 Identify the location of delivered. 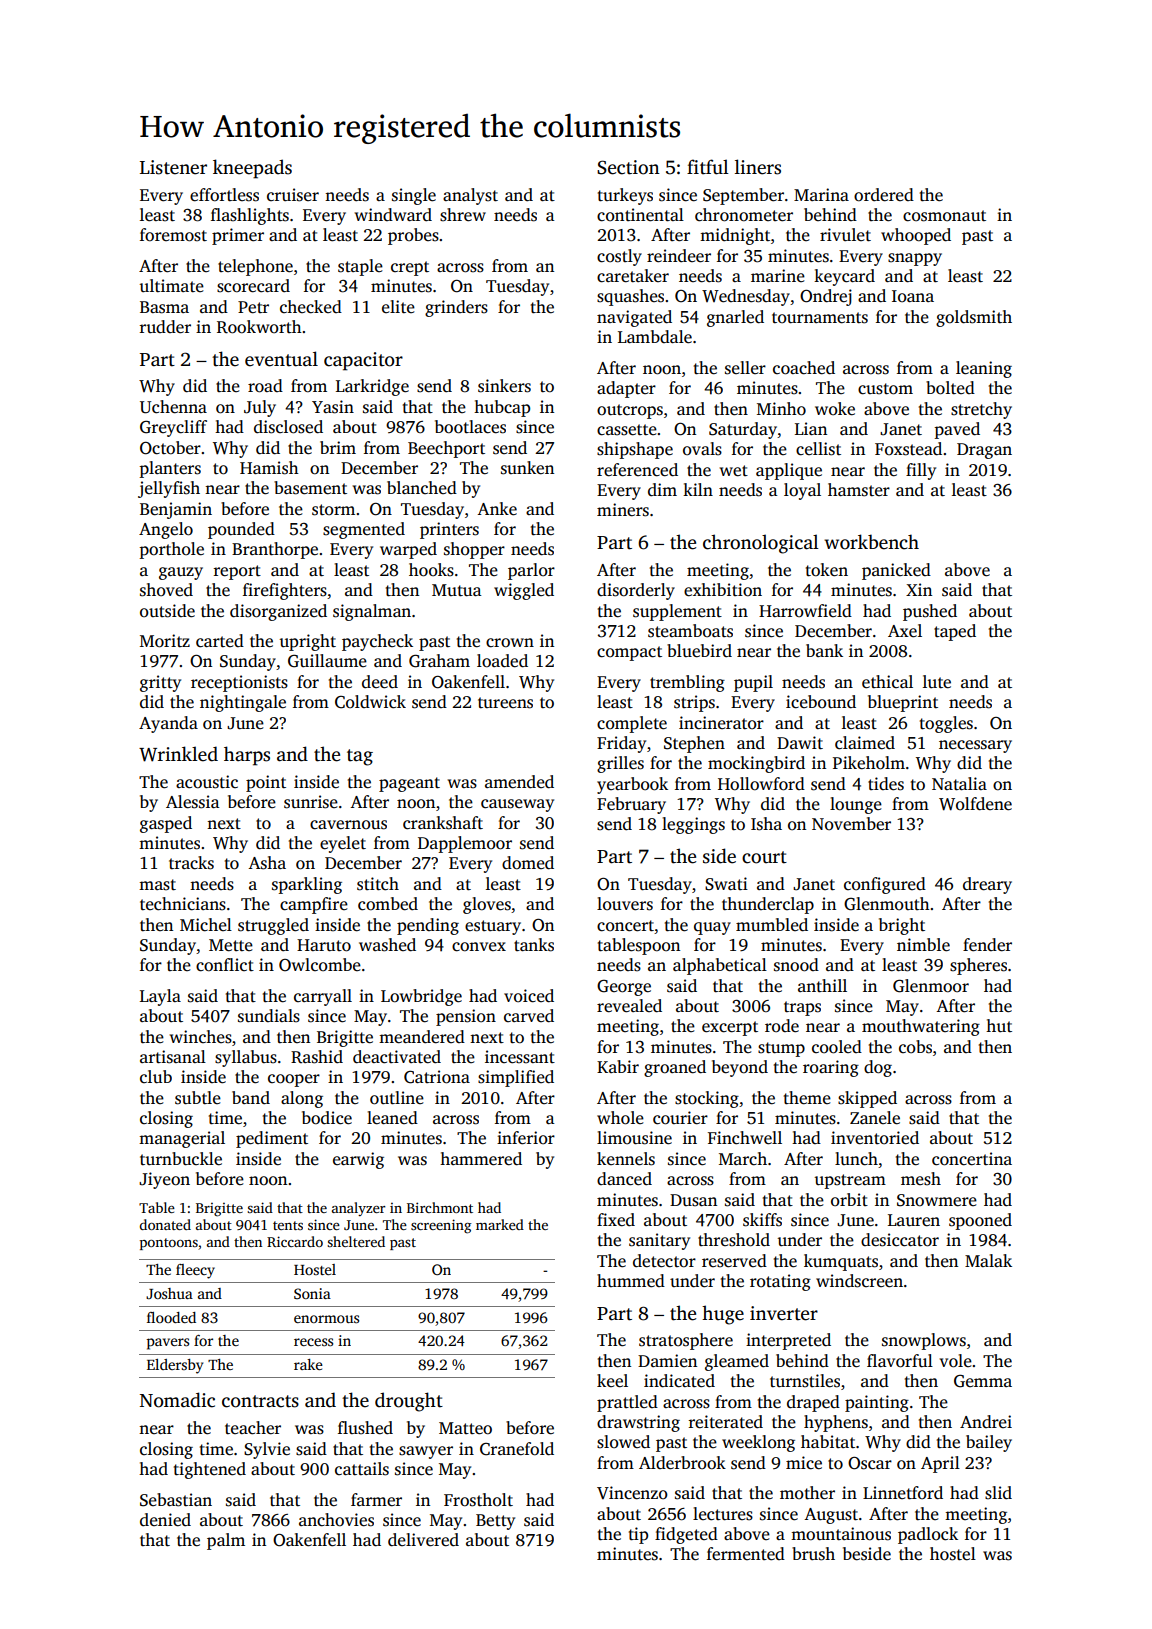
(423, 1540).
